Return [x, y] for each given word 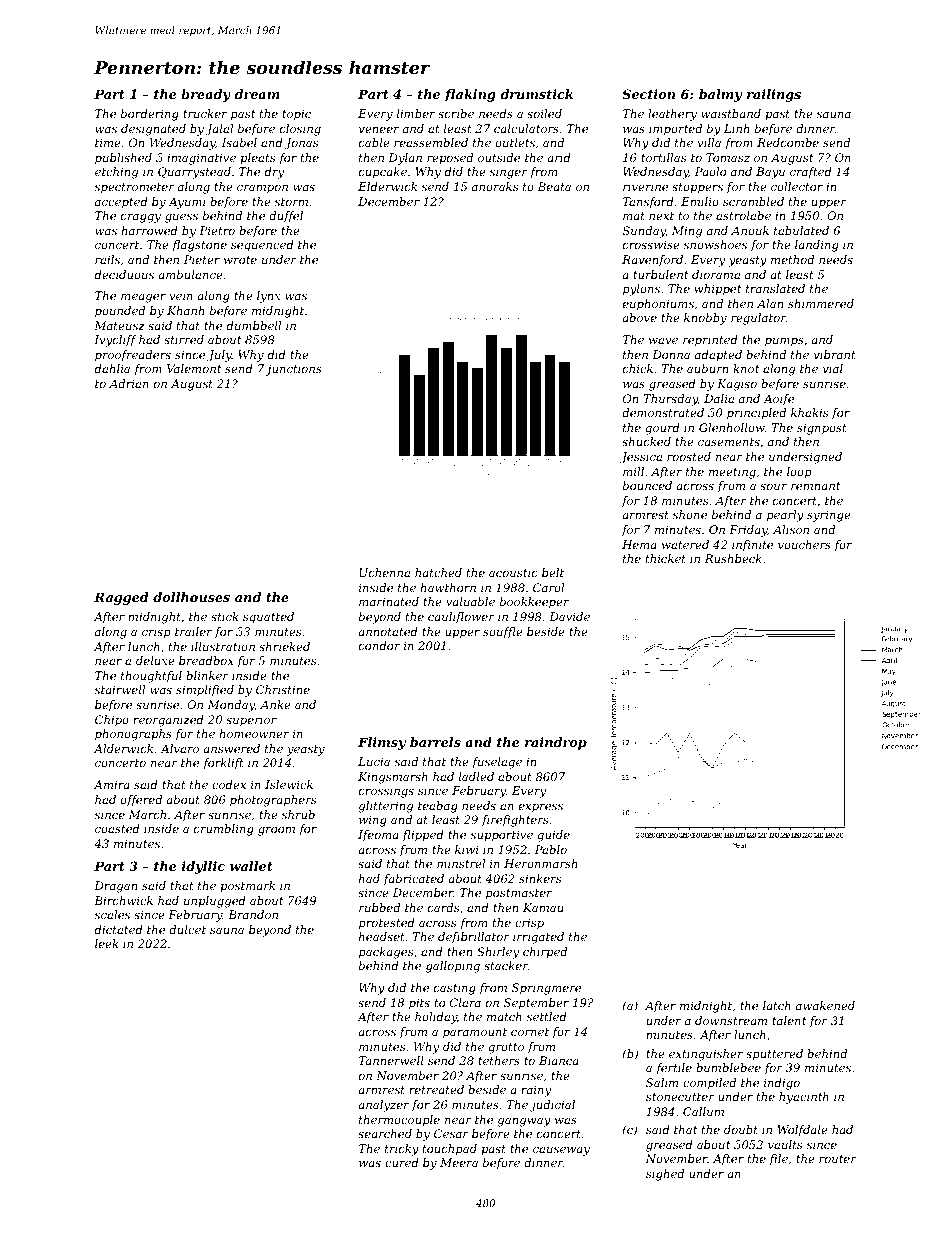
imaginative [201, 159]
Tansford [648, 203]
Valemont [194, 368]
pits [419, 1004]
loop [799, 473]
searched [385, 1133]
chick [638, 368]
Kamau [543, 907]
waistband [731, 113]
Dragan [115, 887]
